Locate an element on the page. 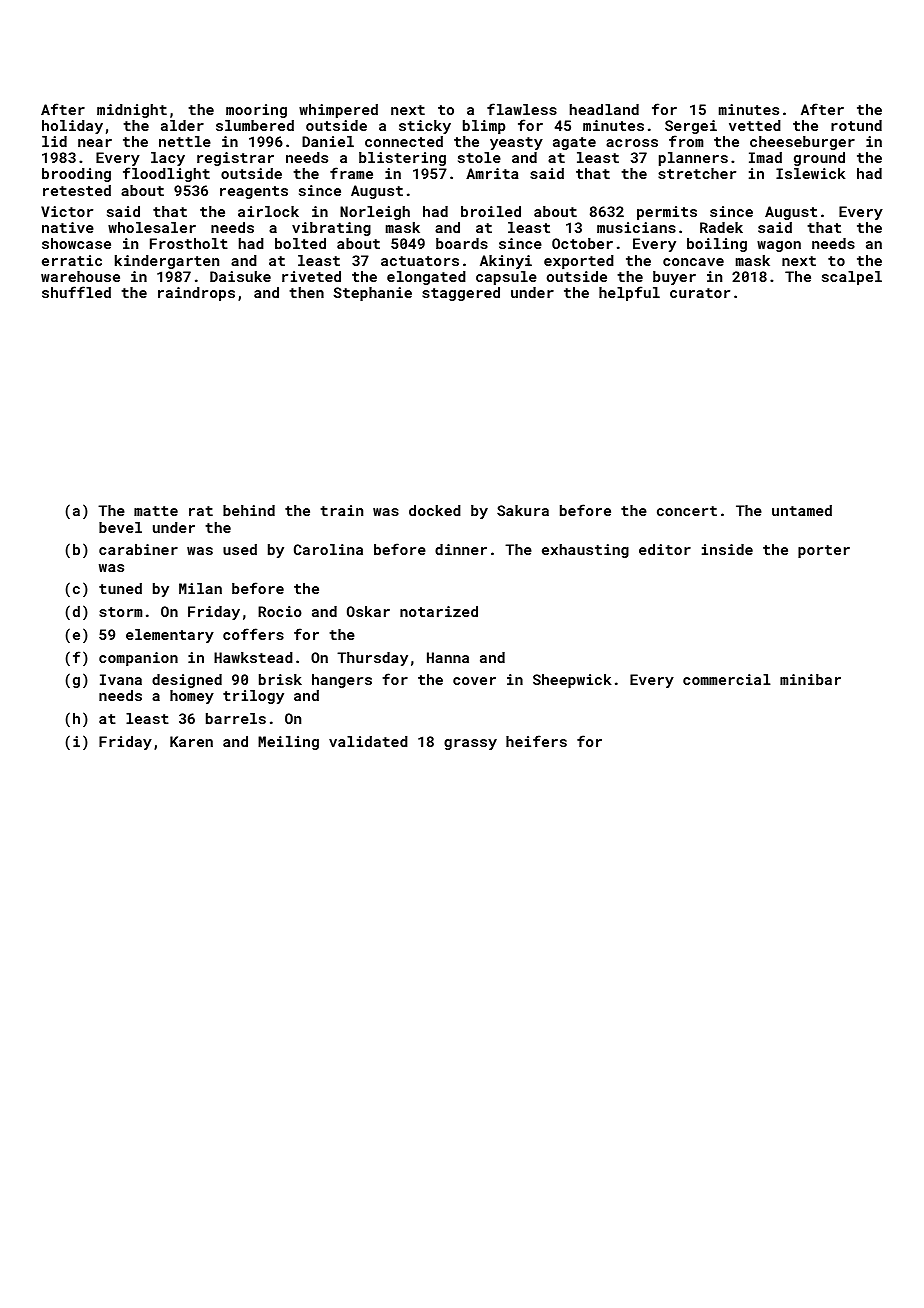 The image size is (924, 1308). headland is located at coordinates (604, 109).
